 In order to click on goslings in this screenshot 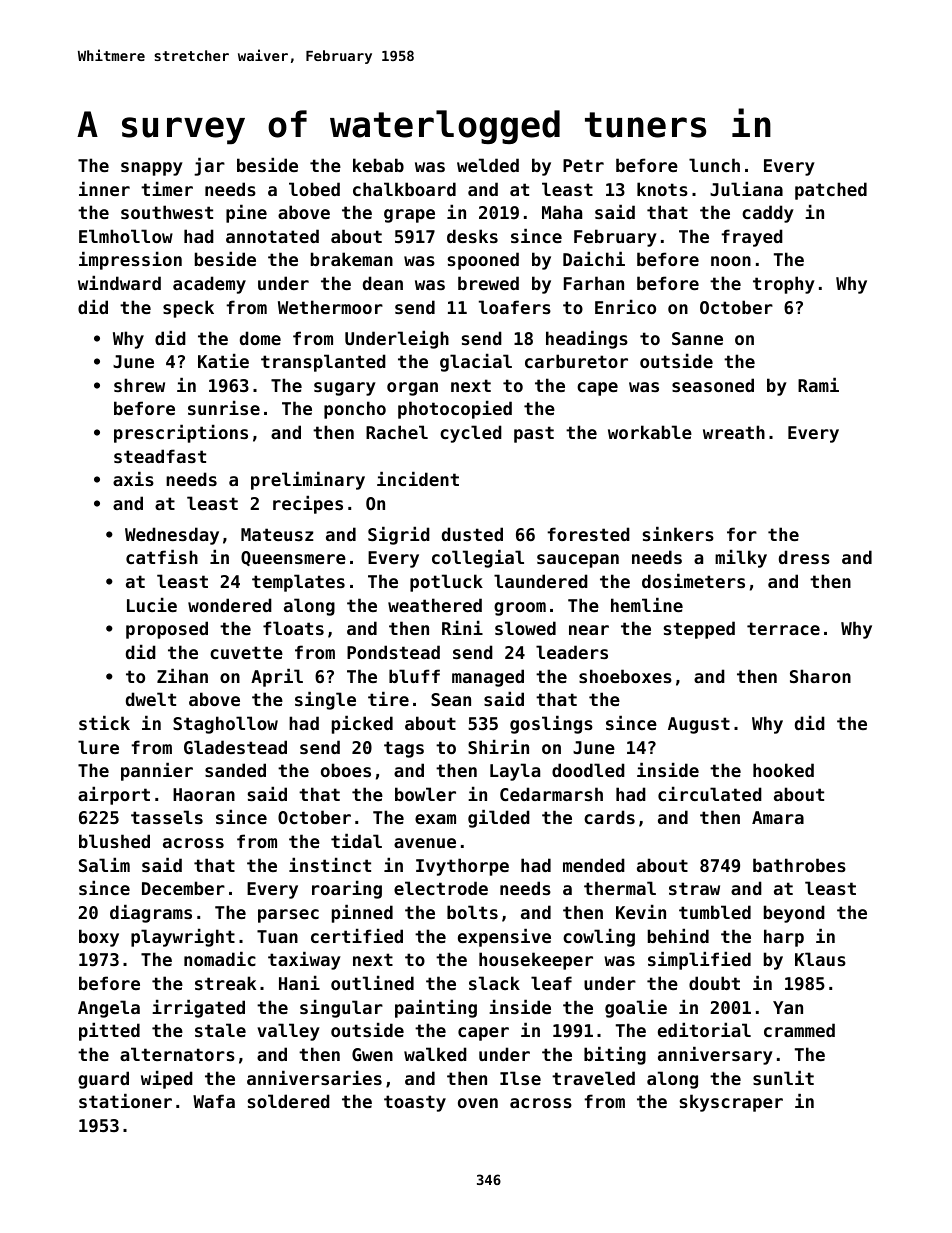, I will do `click(551, 724)`.
